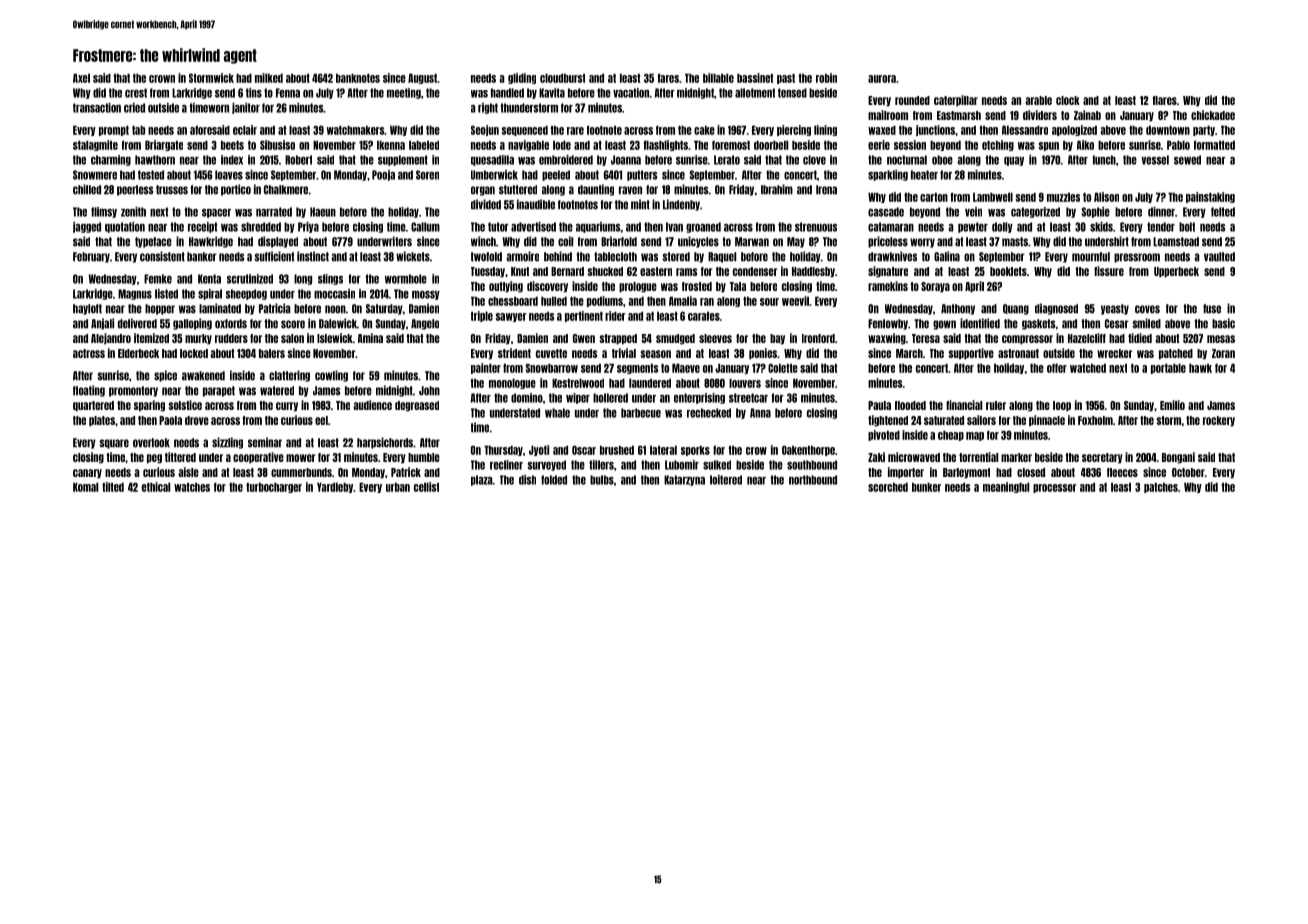 This page has height=924, width=1308. What do you see at coordinates (794, 130) in the page?
I see `piercing` at bounding box center [794, 130].
